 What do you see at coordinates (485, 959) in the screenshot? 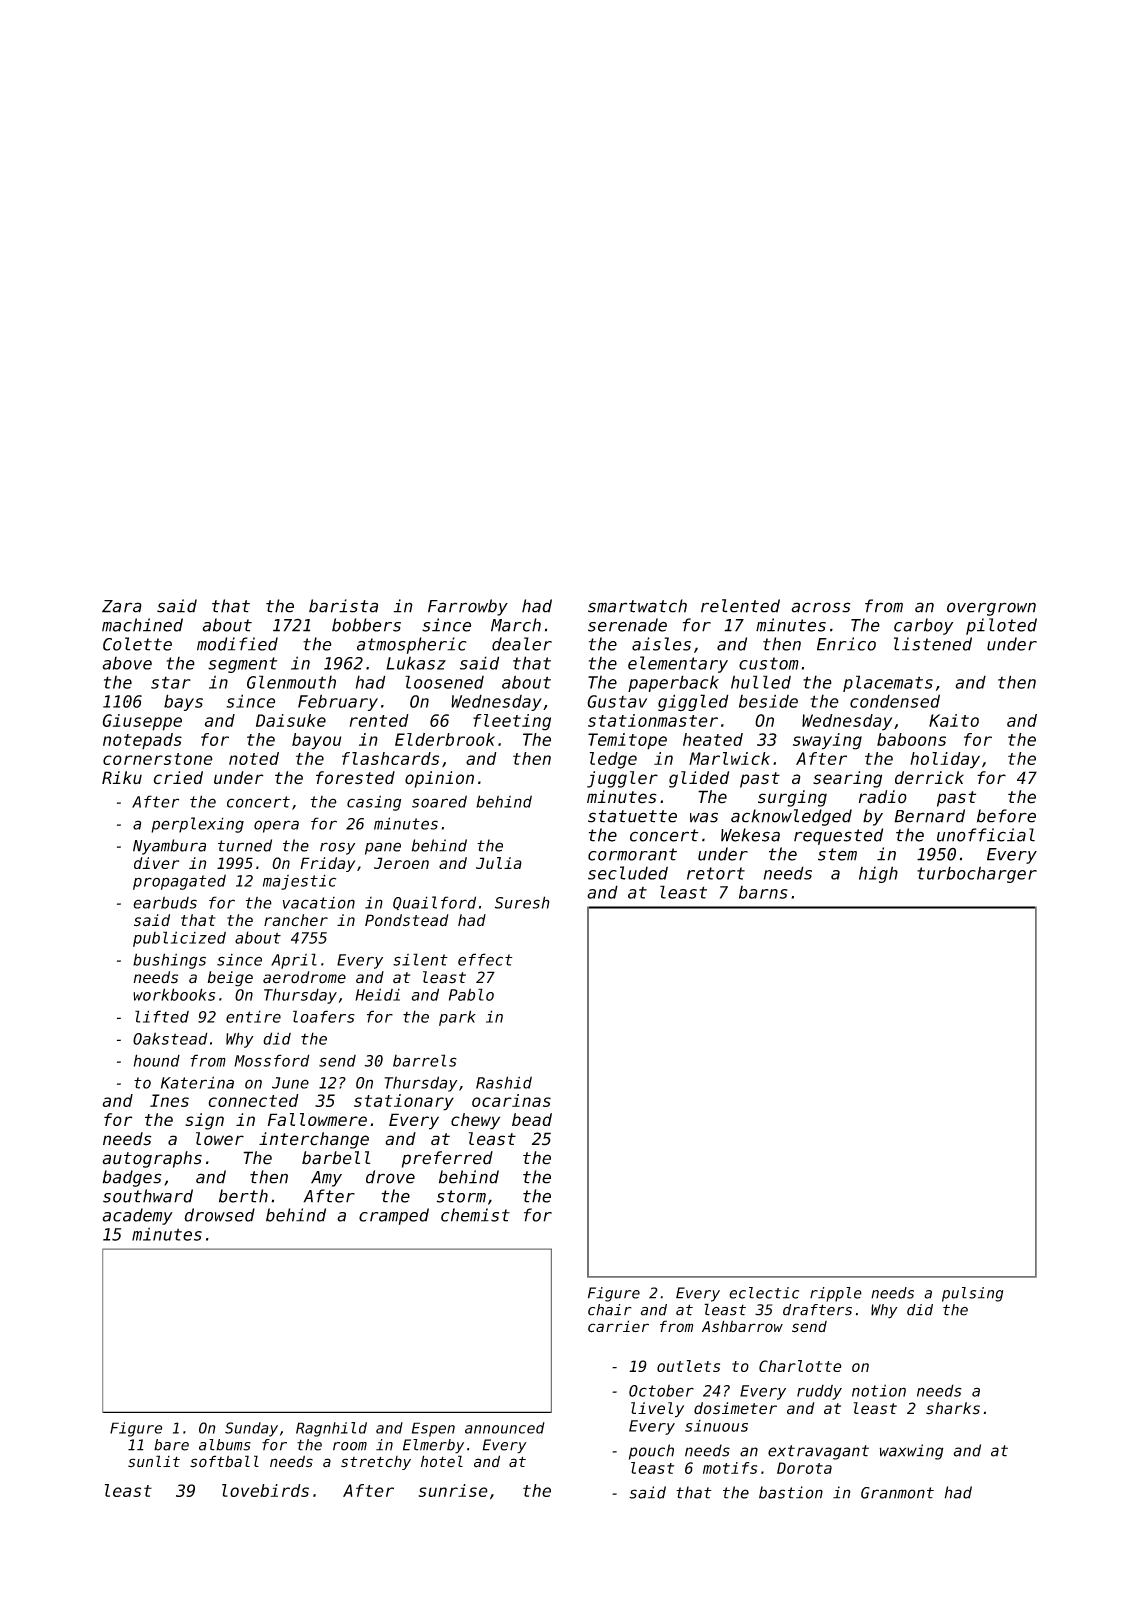
I see `effect` at bounding box center [485, 959].
